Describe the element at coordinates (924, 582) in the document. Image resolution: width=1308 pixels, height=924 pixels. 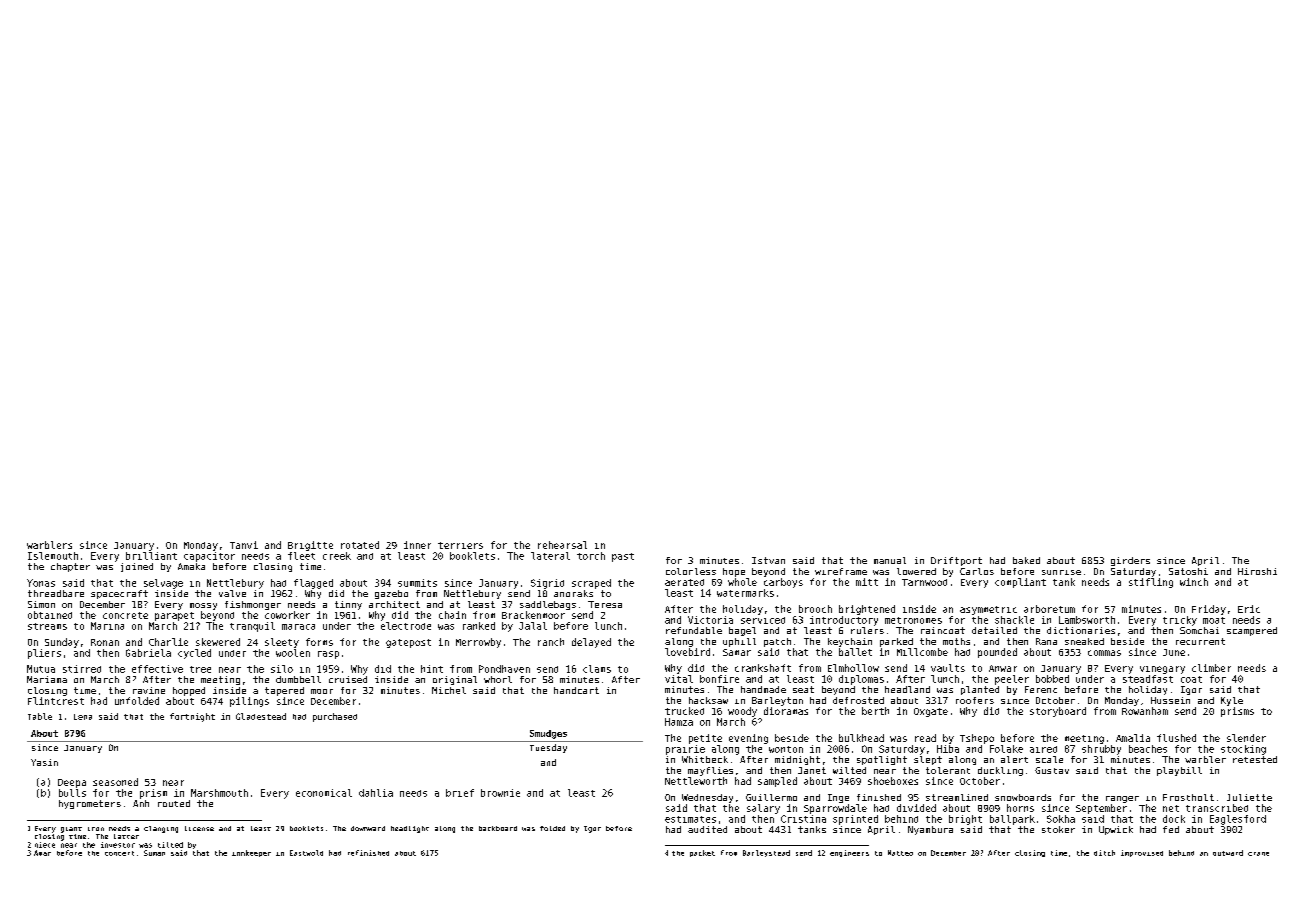
I see `Tarnwood` at that location.
